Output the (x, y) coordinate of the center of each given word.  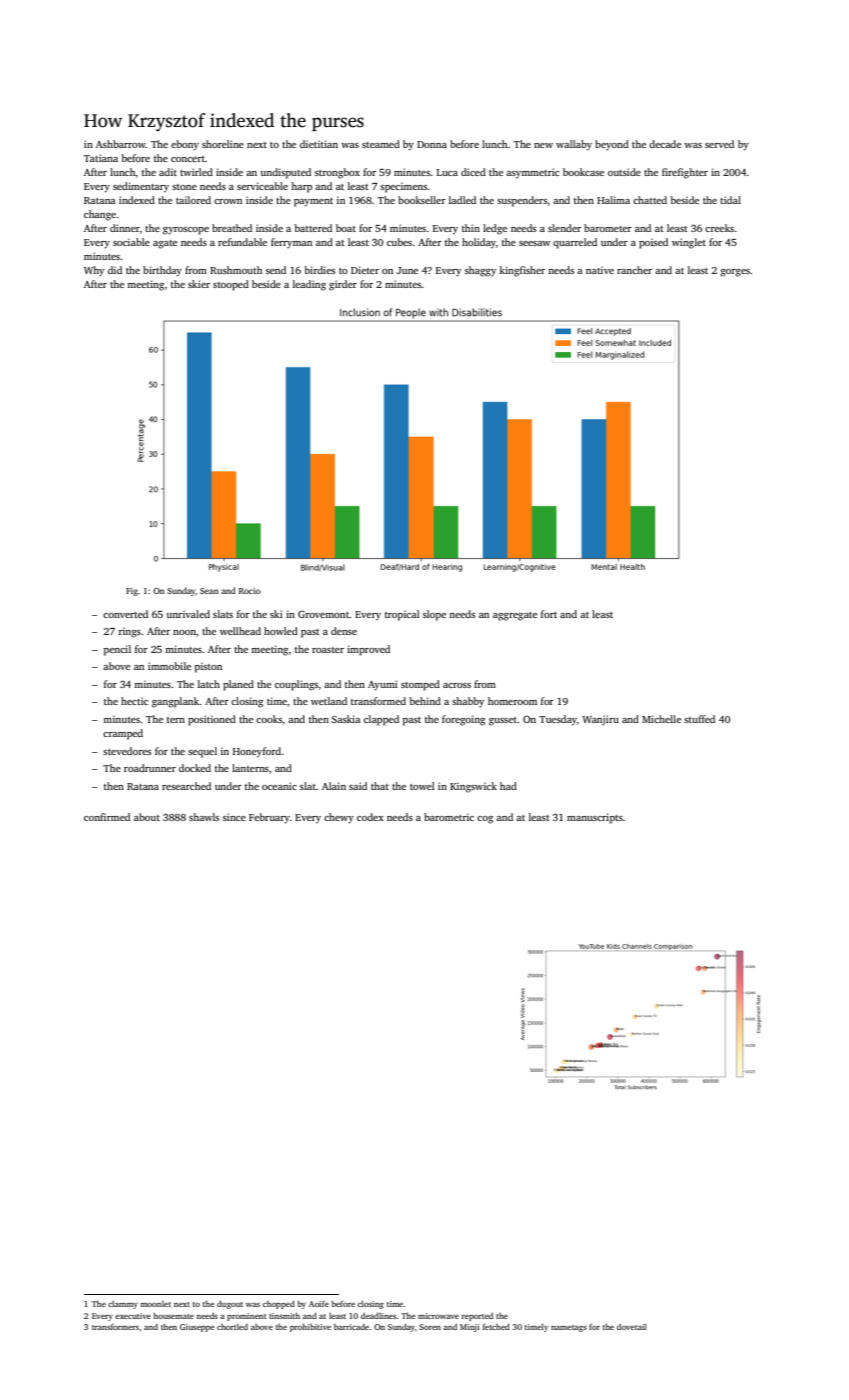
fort (549, 614)
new (543, 145)
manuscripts (595, 818)
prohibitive (310, 1328)
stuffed (699, 719)
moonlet (155, 1304)
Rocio (249, 591)
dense (344, 631)
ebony (185, 145)
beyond (612, 145)
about (147, 817)
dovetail (632, 1327)
